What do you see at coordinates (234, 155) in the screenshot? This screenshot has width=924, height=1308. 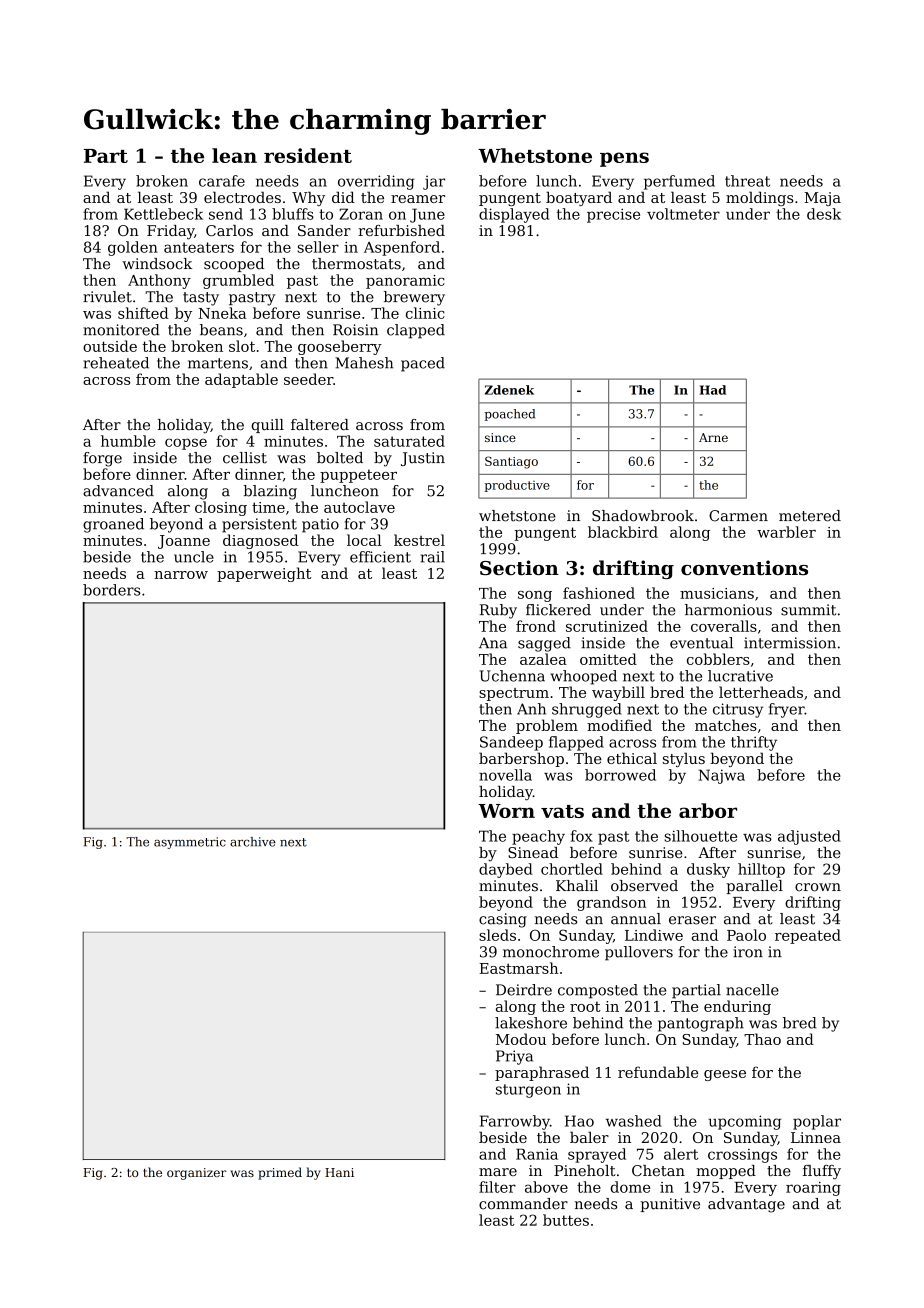 I see `lean` at bounding box center [234, 155].
